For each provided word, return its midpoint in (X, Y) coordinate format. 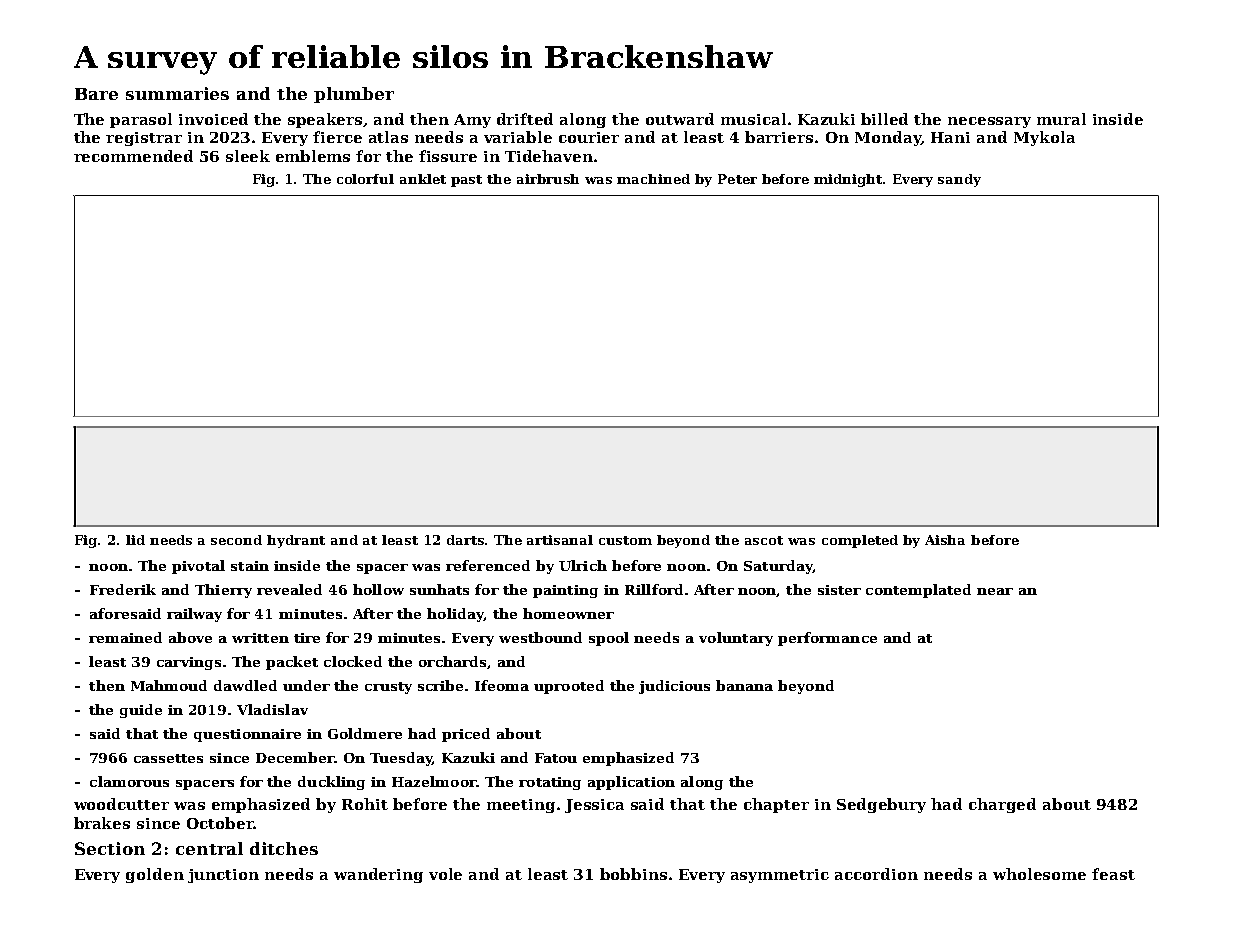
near (995, 591)
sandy (959, 180)
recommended (133, 156)
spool (609, 639)
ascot (764, 540)
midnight (849, 180)
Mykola (1044, 138)
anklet (423, 179)
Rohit (365, 804)
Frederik (123, 589)
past (466, 181)
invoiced (213, 119)
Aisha (945, 540)
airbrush (548, 179)
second (236, 540)
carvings (189, 663)
